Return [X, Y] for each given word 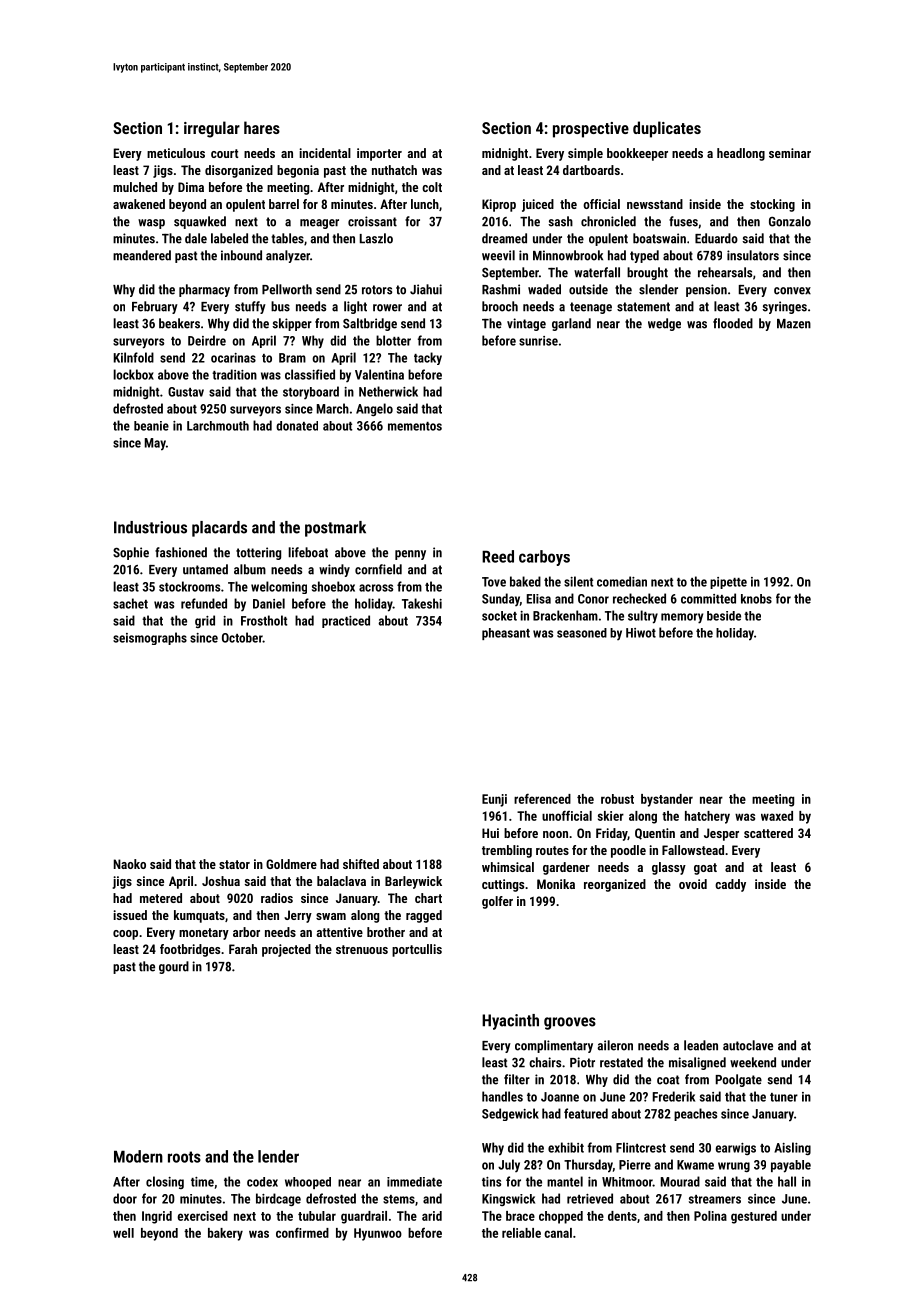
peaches [695, 1114]
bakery [225, 1234]
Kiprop [499, 205]
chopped [561, 1217]
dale [196, 238]
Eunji [494, 800]
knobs [756, 599]
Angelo [374, 409]
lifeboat [308, 552]
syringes [784, 307]
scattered [768, 833]
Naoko [130, 864]
